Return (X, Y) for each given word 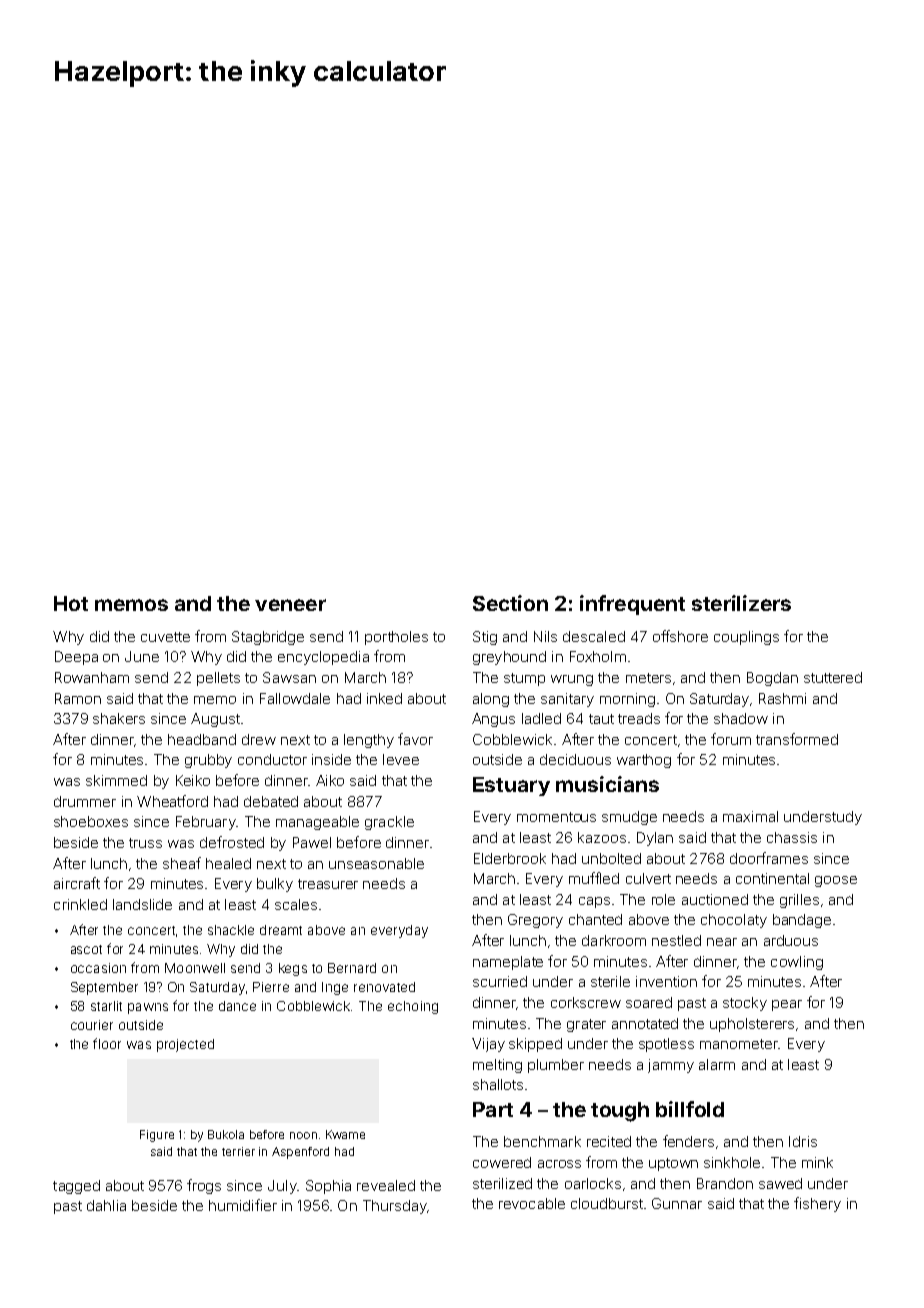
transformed (797, 739)
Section (510, 603)
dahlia (106, 1205)
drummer (85, 801)
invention (666, 981)
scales (296, 904)
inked (384, 698)
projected (185, 1045)
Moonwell (195, 968)
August (215, 720)
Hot (71, 603)
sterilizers (741, 603)
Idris (803, 1141)
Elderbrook (510, 858)
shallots (498, 1084)
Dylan (655, 839)
